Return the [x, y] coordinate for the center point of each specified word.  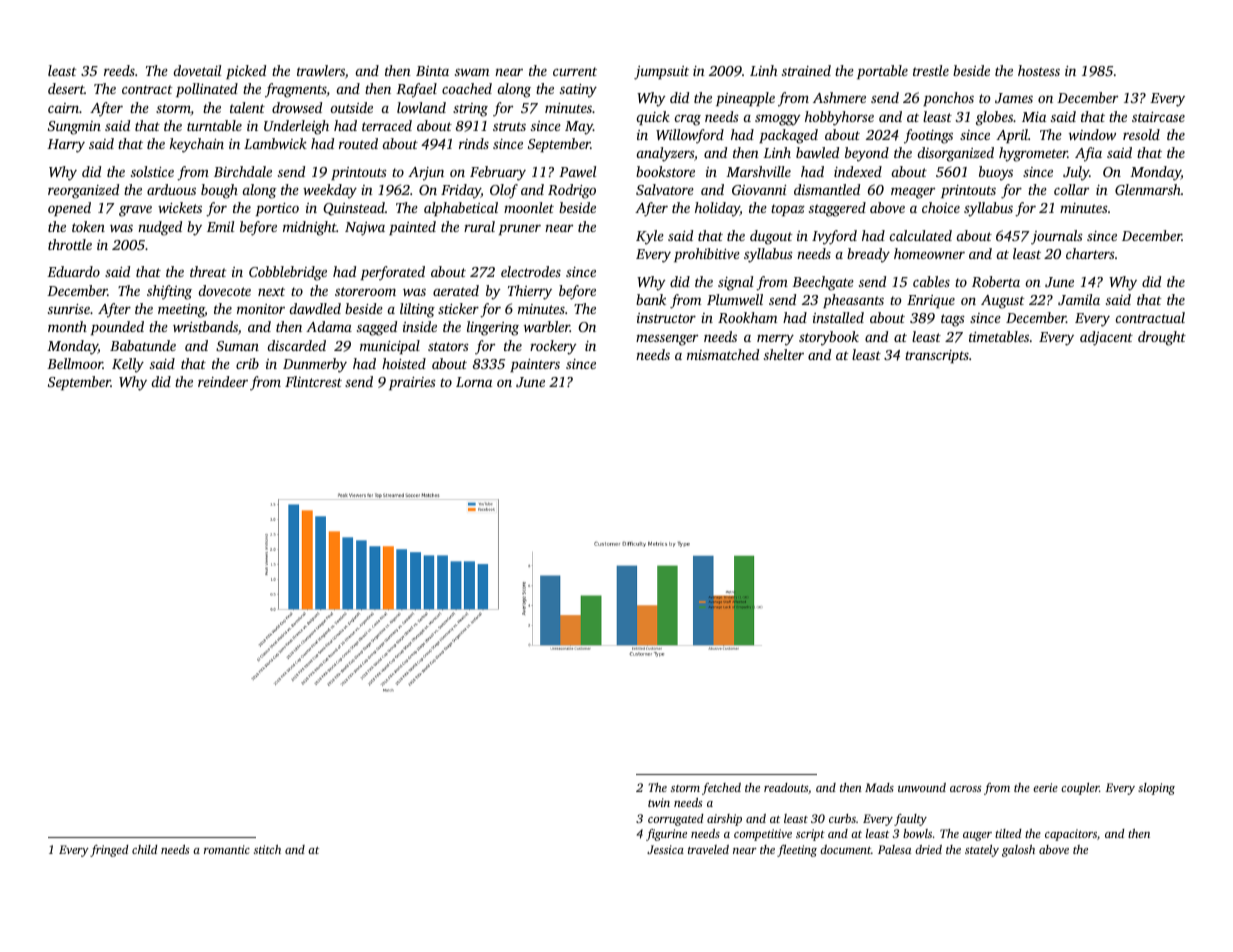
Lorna [474, 382]
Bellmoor [75, 363]
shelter [784, 354]
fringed [109, 851]
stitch [267, 849]
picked [246, 72]
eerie [1045, 787]
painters [535, 365]
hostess [1039, 70]
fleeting [797, 851]
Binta [432, 71]
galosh [1018, 851]
